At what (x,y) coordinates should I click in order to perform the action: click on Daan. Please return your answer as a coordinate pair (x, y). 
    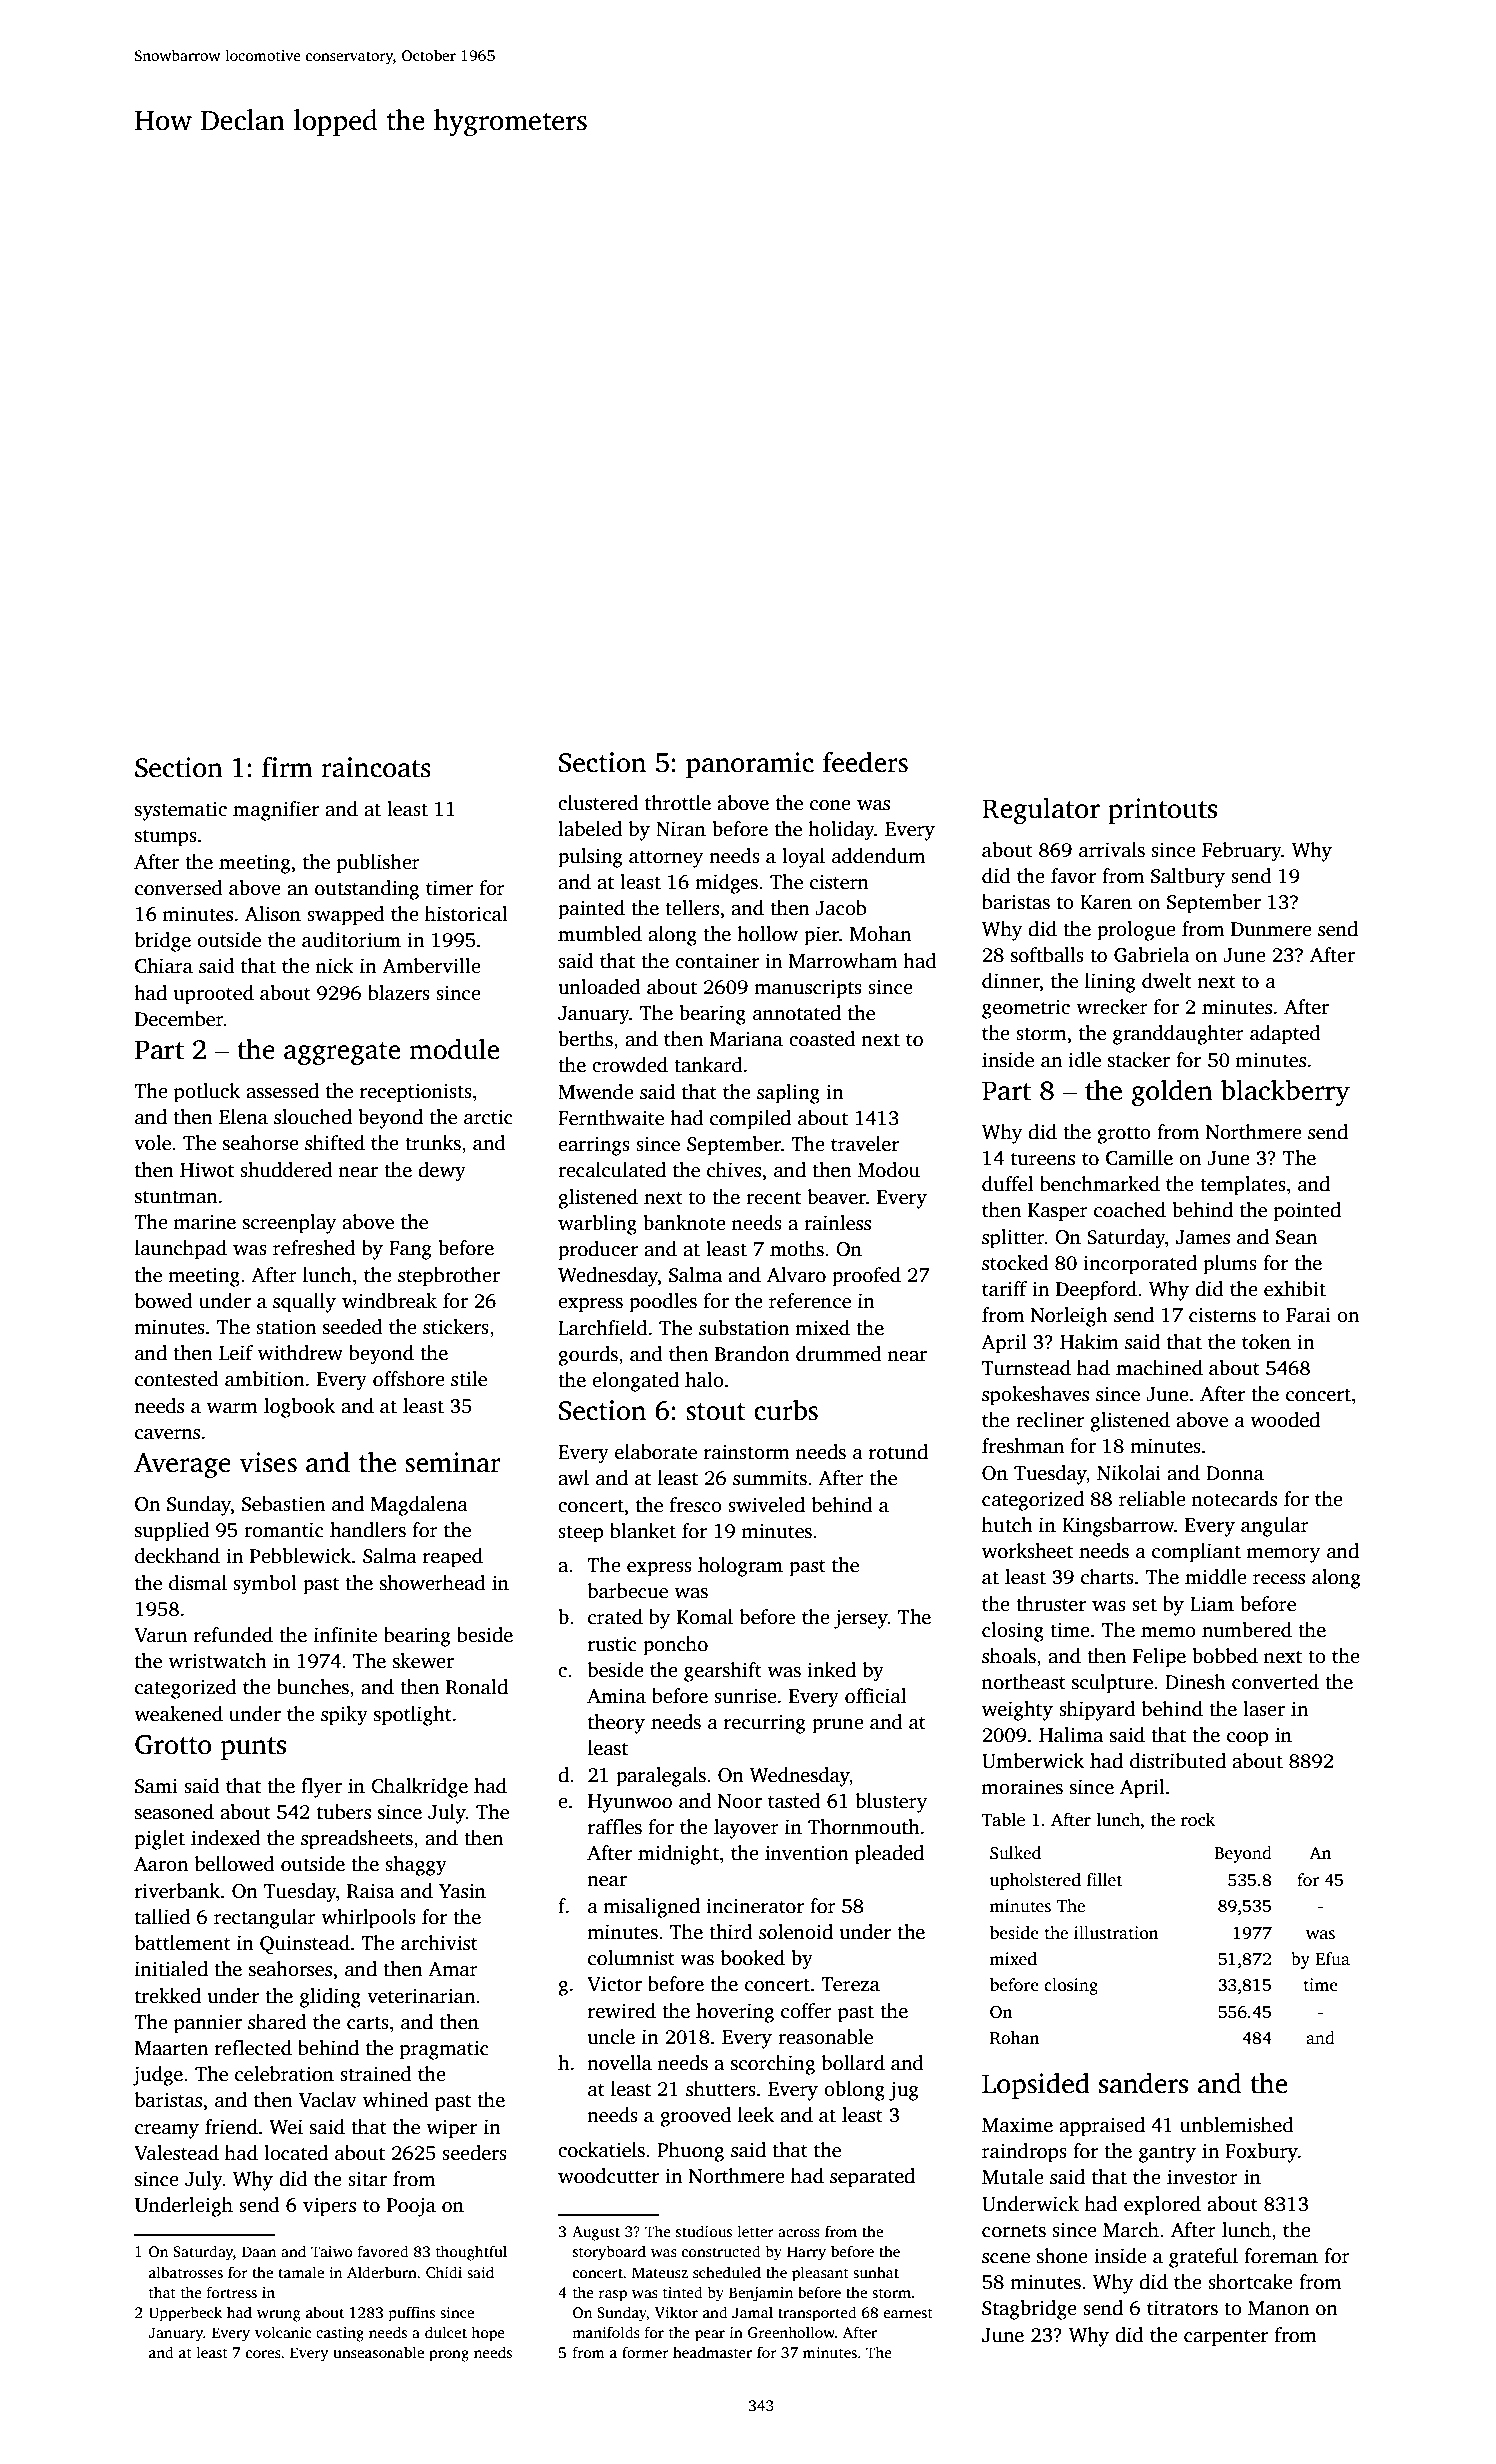
    Looking at the image, I should click on (259, 2251).
